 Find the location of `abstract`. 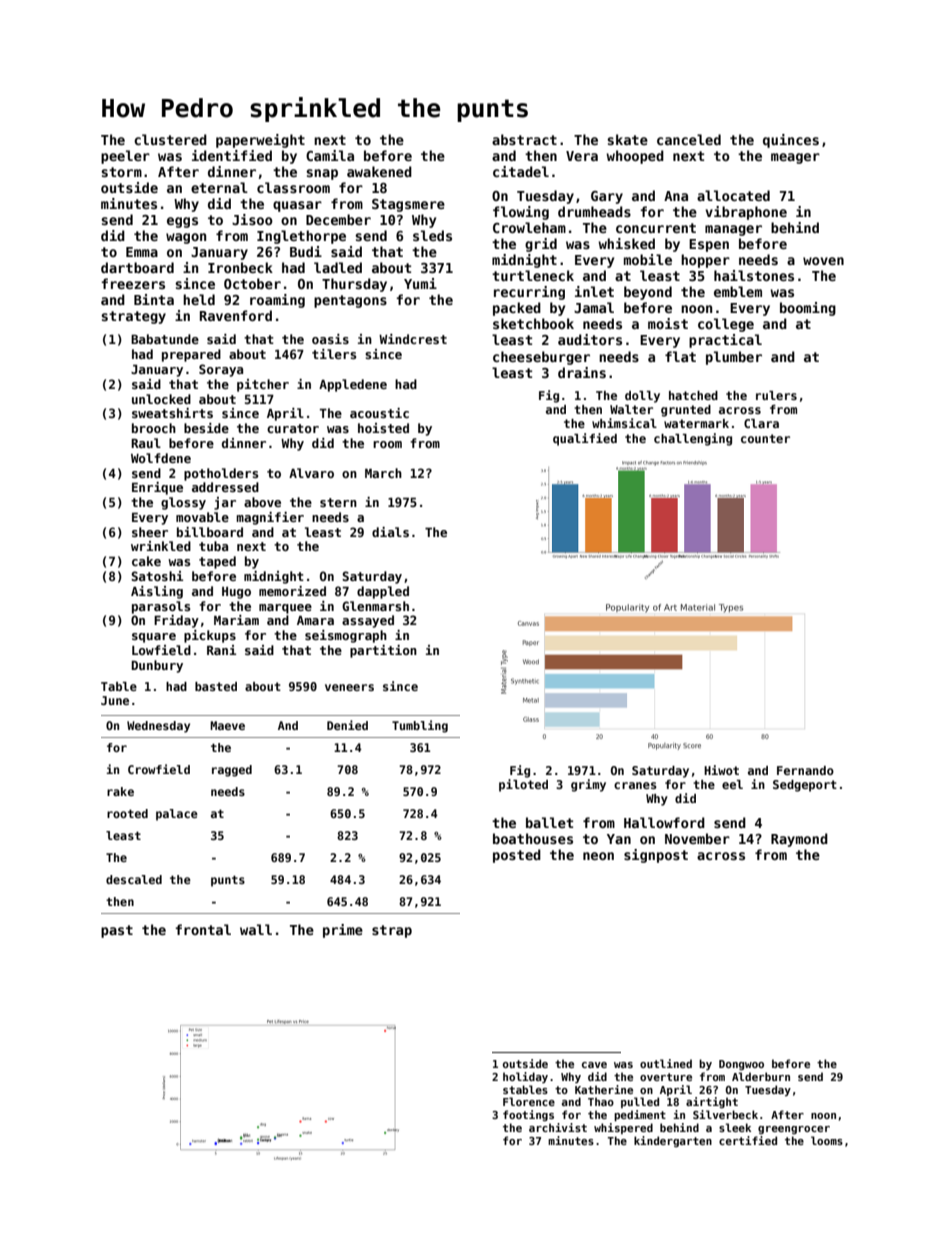

abstract is located at coordinates (524, 139).
